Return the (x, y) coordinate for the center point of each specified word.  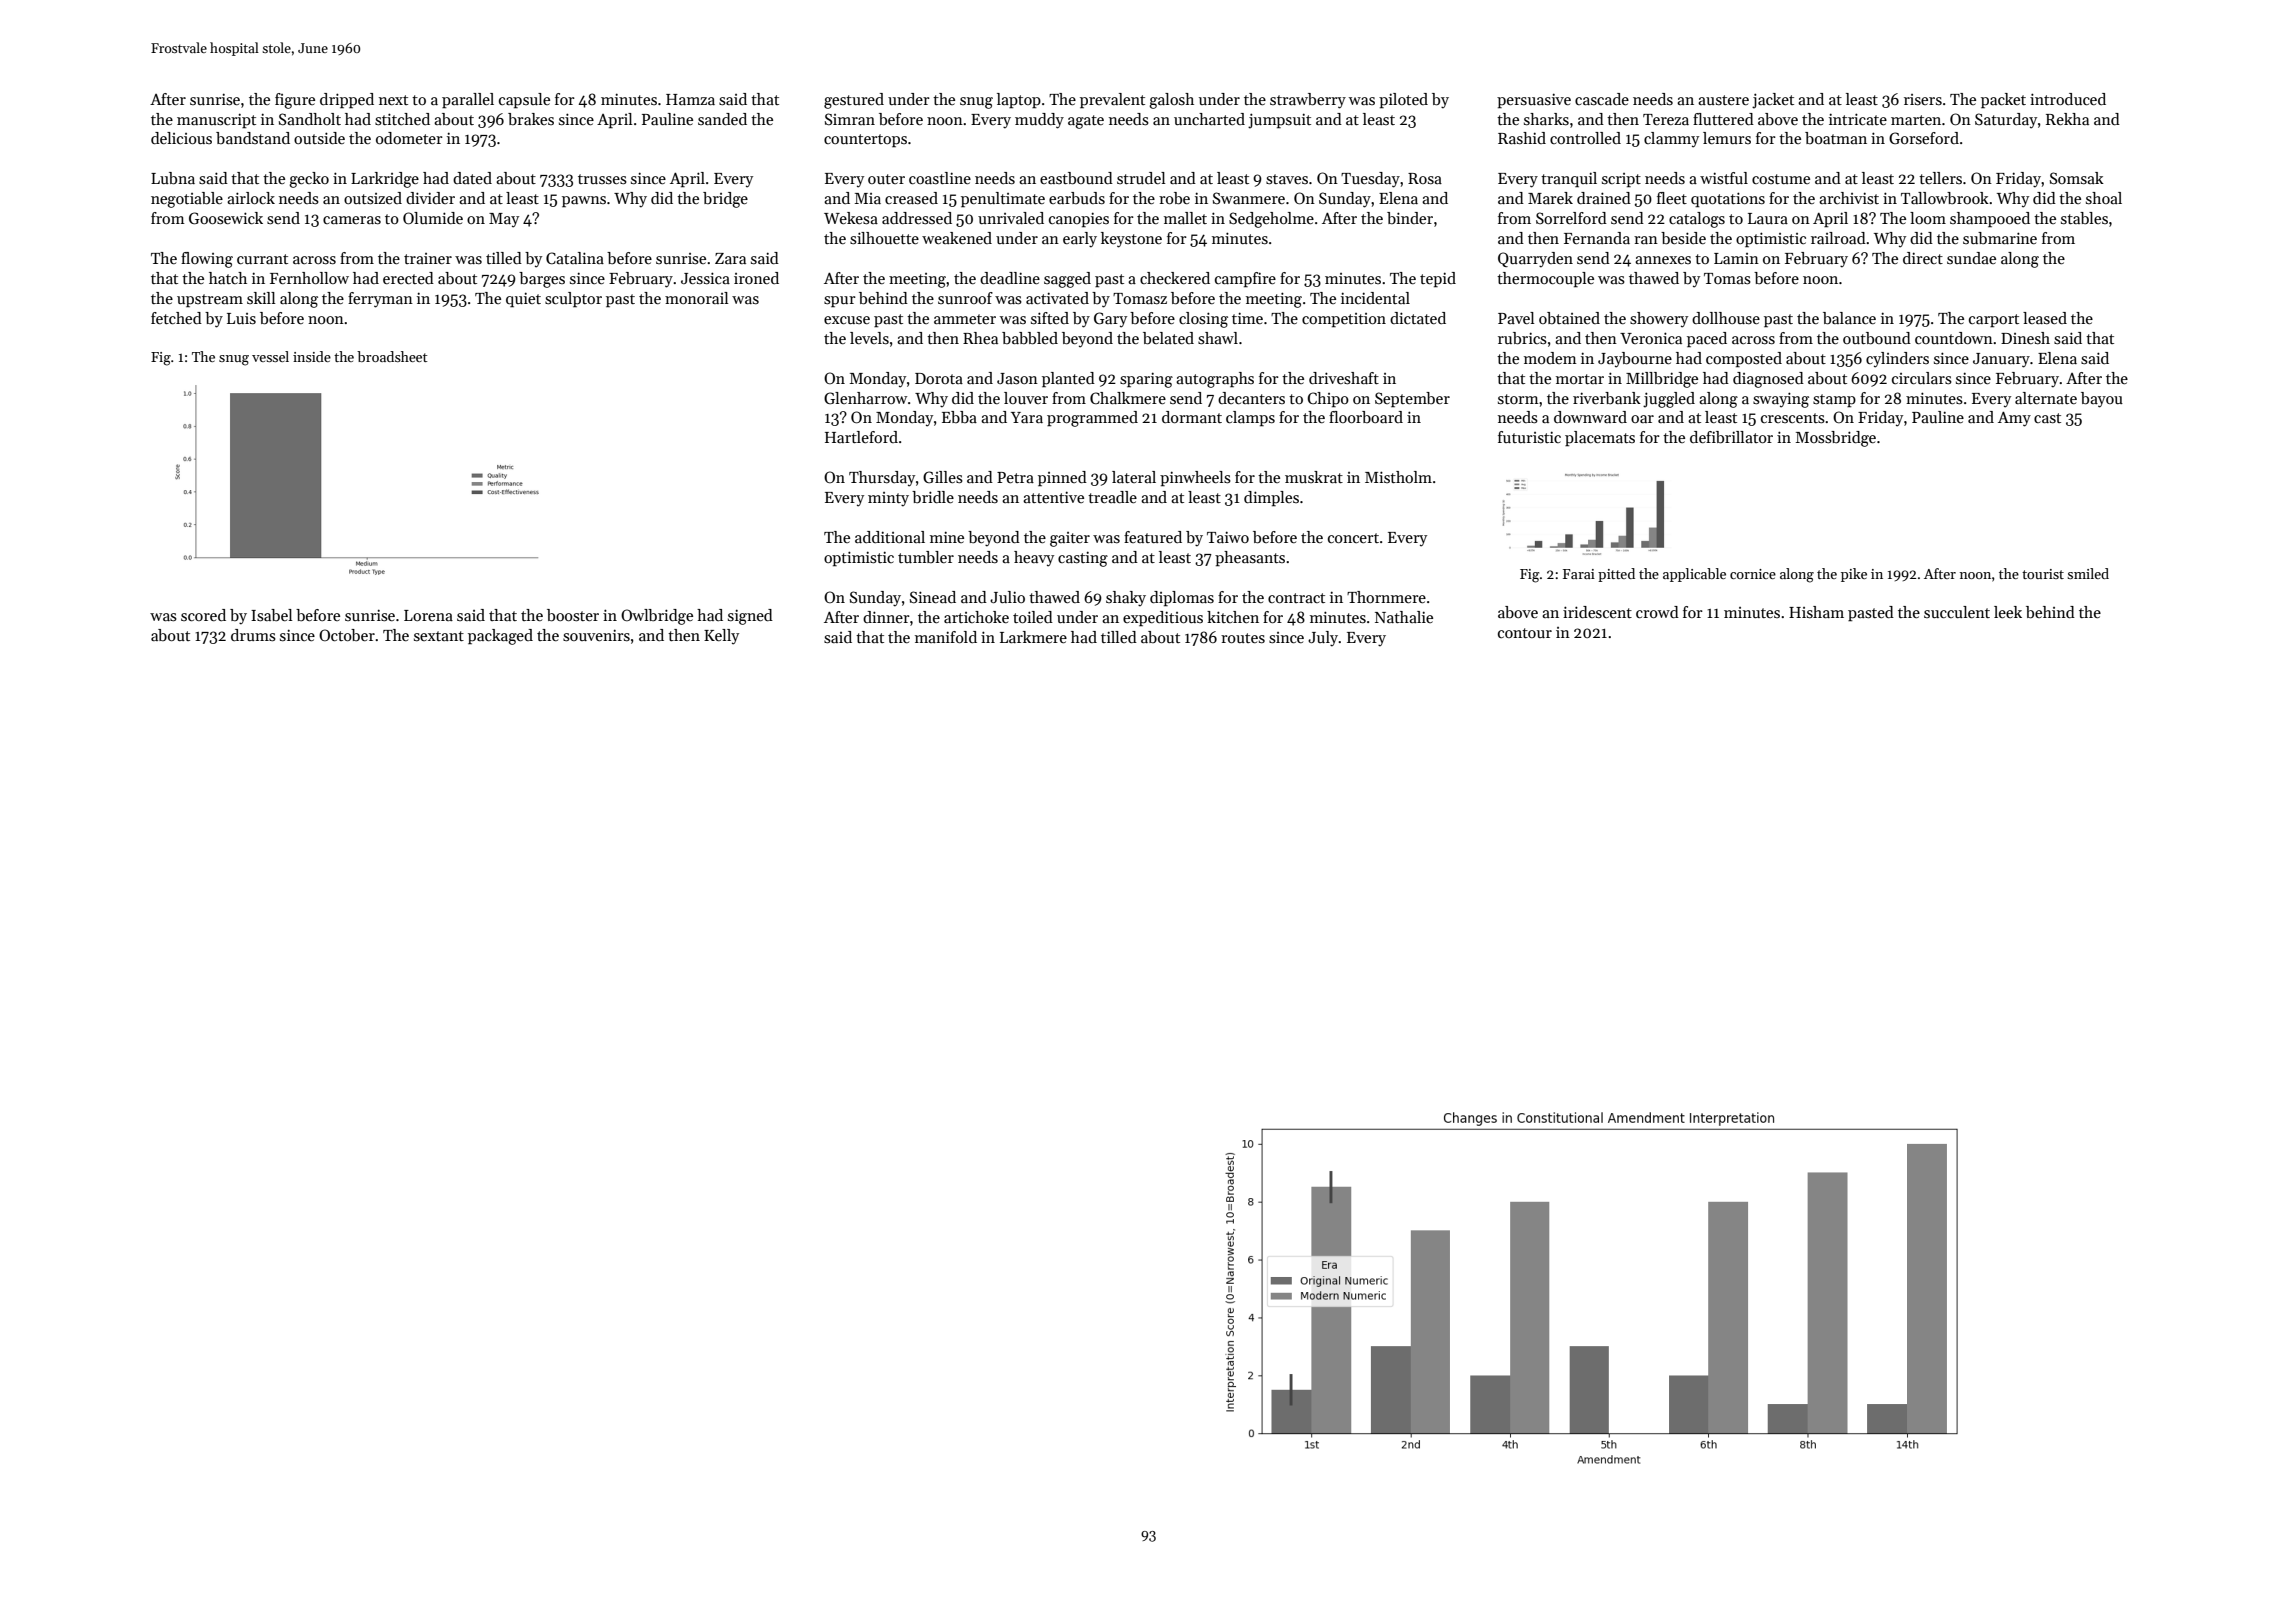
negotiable (187, 200)
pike (1854, 575)
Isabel (272, 615)
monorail (697, 298)
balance (1849, 318)
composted (1744, 360)
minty (888, 499)
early (1080, 240)
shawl (1218, 338)
